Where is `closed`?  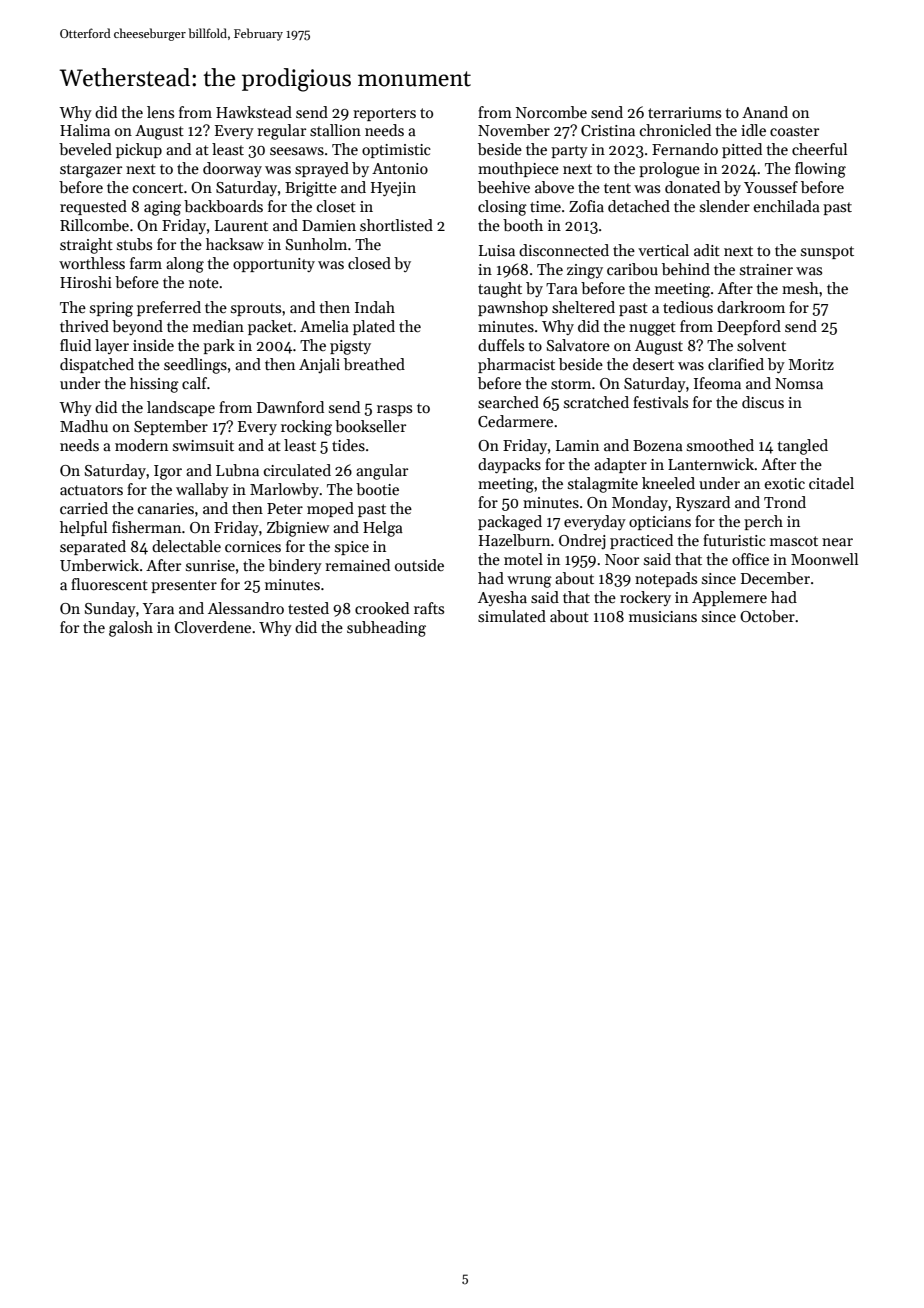
closed is located at coordinates (369, 263).
